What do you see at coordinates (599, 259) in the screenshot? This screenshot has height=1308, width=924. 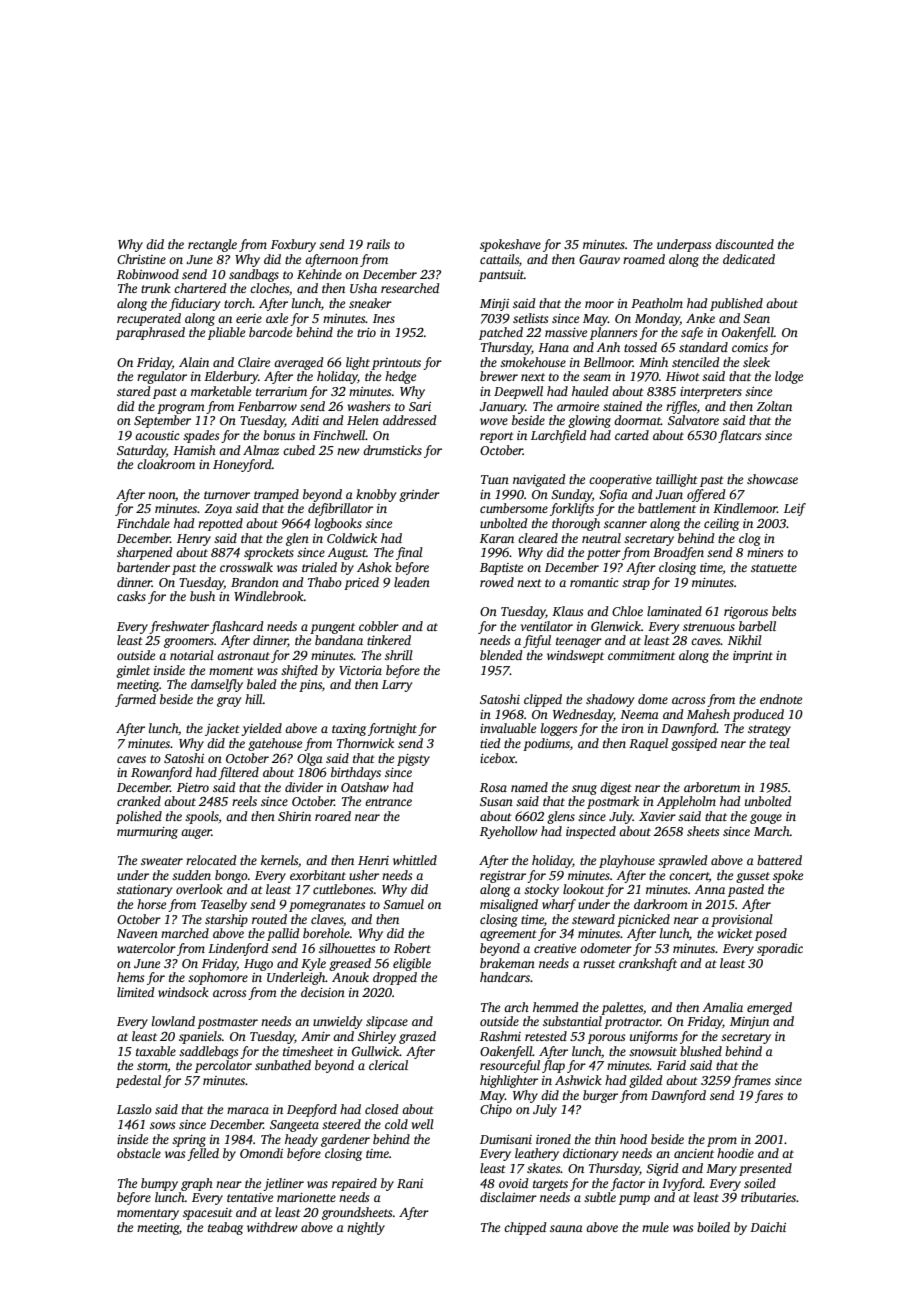 I see `Gaurav` at bounding box center [599, 259].
